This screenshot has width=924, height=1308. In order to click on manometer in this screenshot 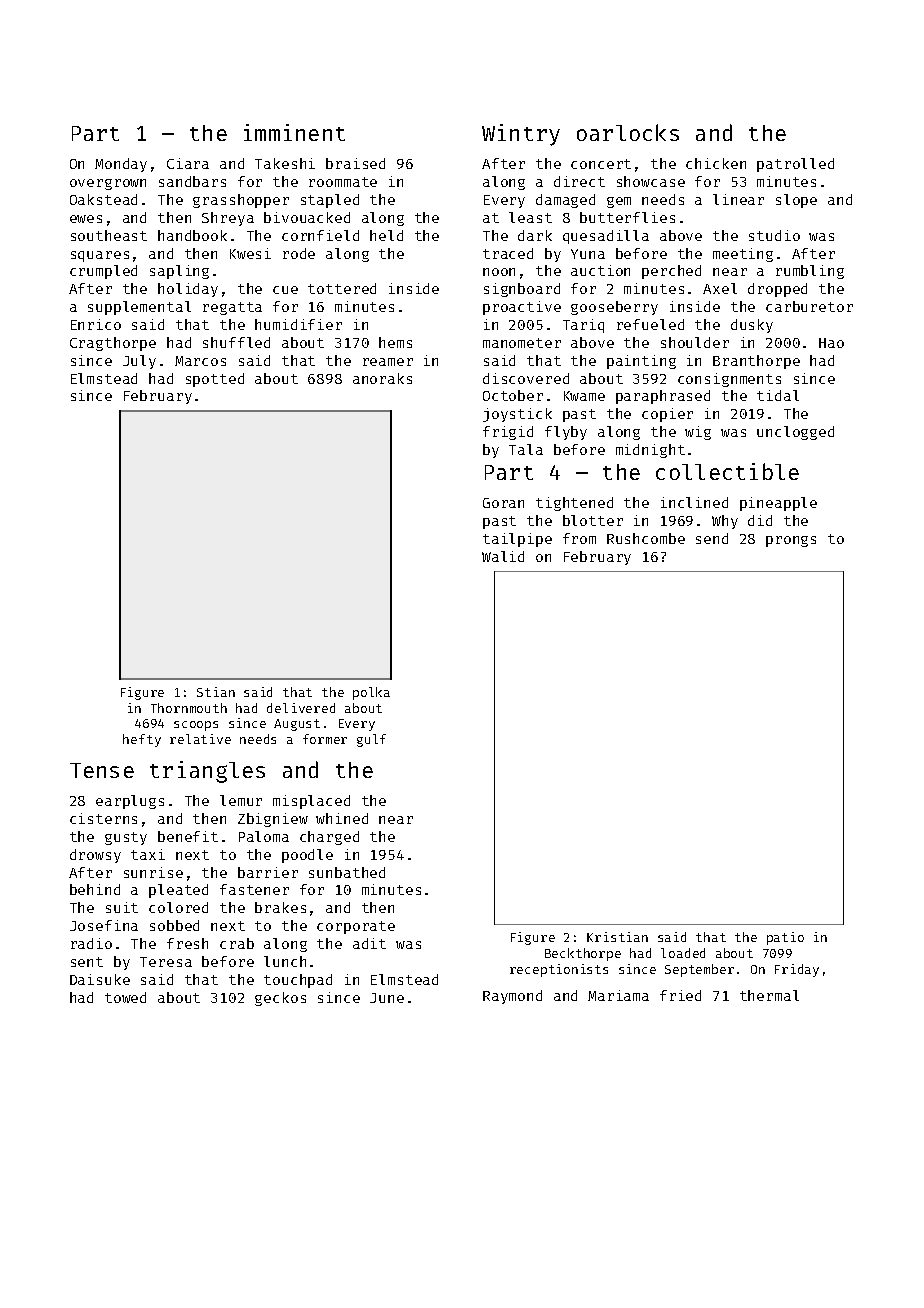, I will do `click(522, 343)`.
